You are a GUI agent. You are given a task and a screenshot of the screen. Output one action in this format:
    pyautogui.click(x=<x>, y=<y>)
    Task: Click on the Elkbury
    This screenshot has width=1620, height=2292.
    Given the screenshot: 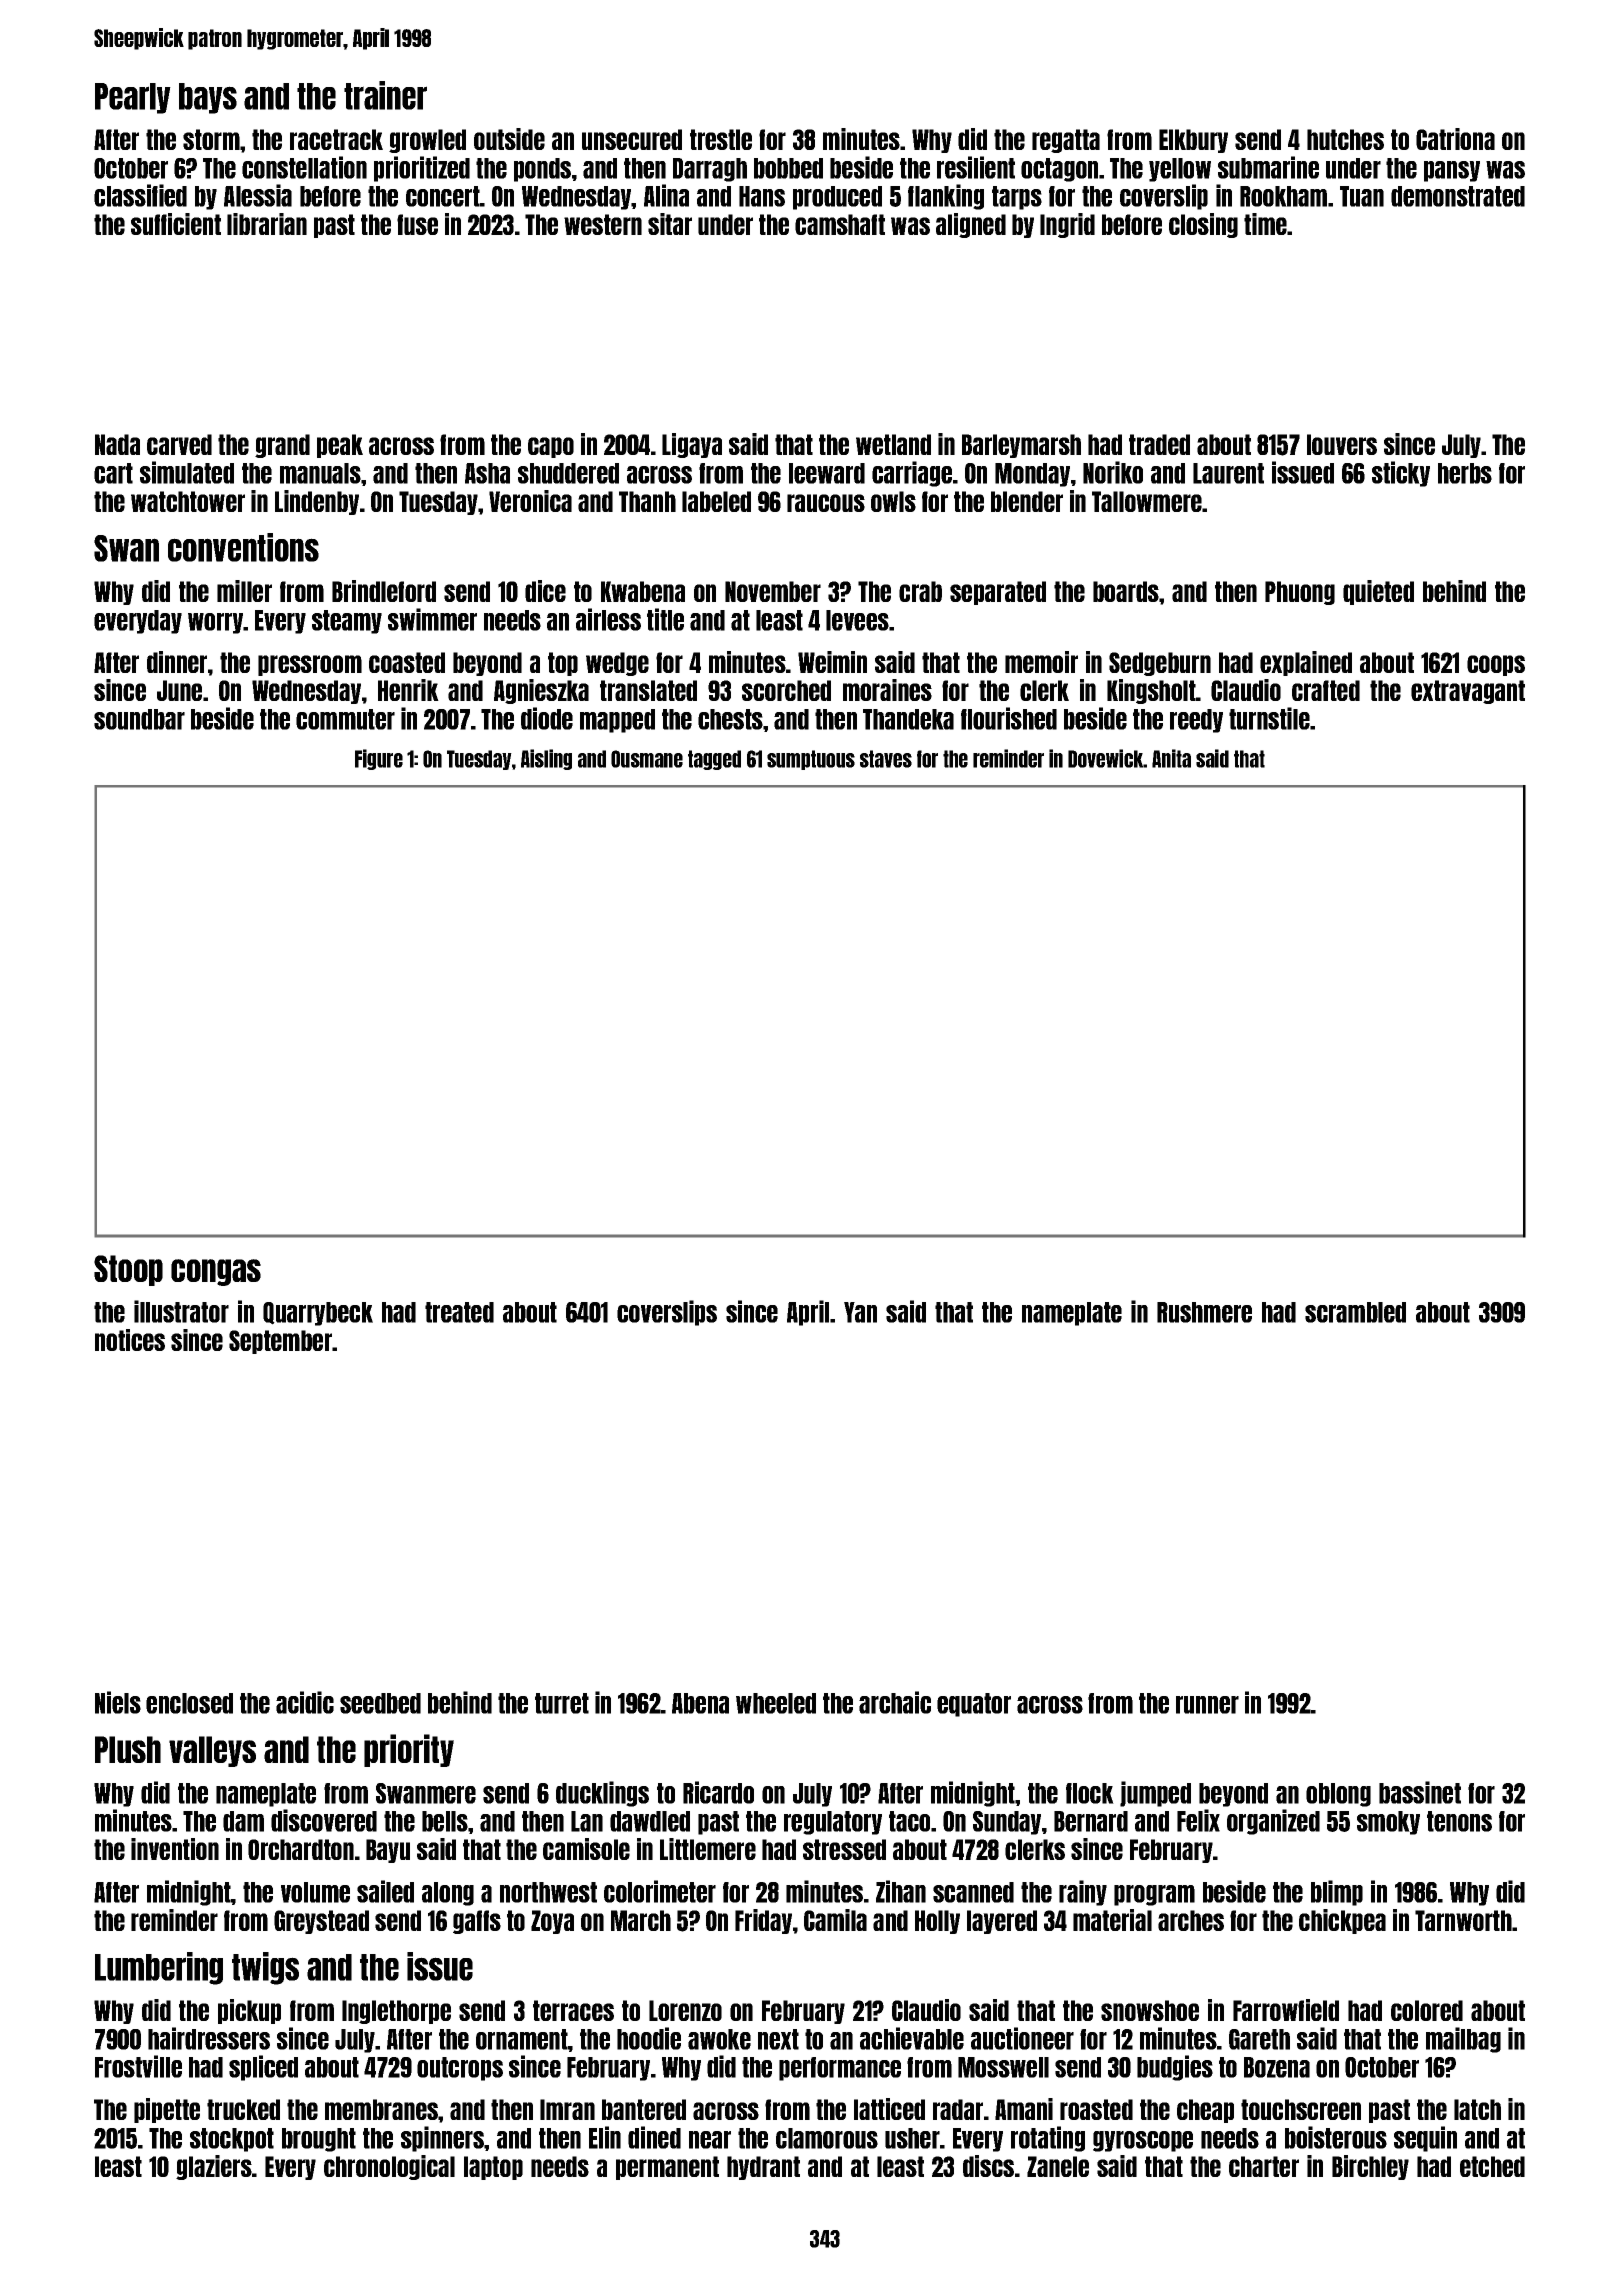 What is the action you would take?
    pyautogui.click(x=1193, y=141)
